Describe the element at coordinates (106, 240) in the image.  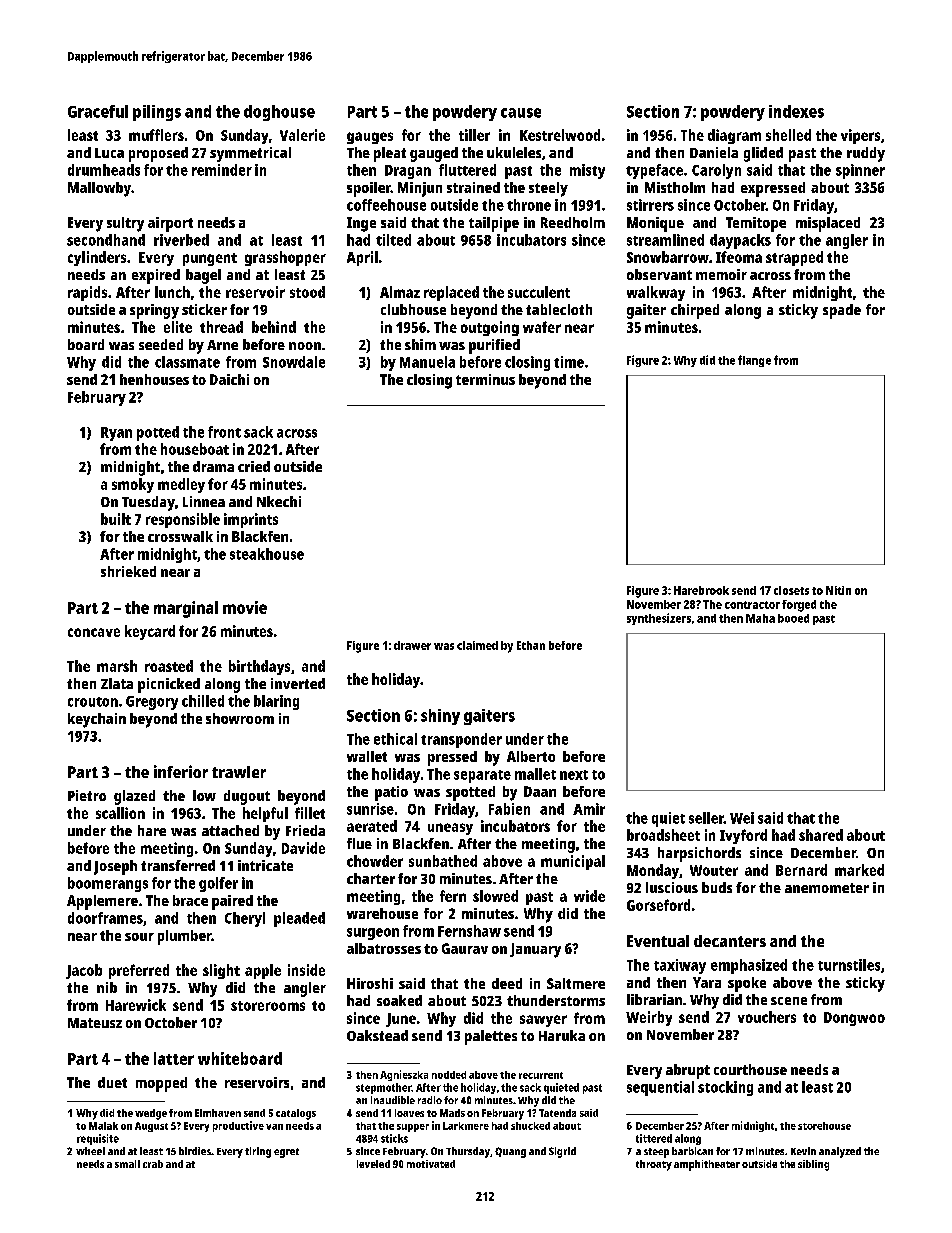
I see `secondhand` at that location.
